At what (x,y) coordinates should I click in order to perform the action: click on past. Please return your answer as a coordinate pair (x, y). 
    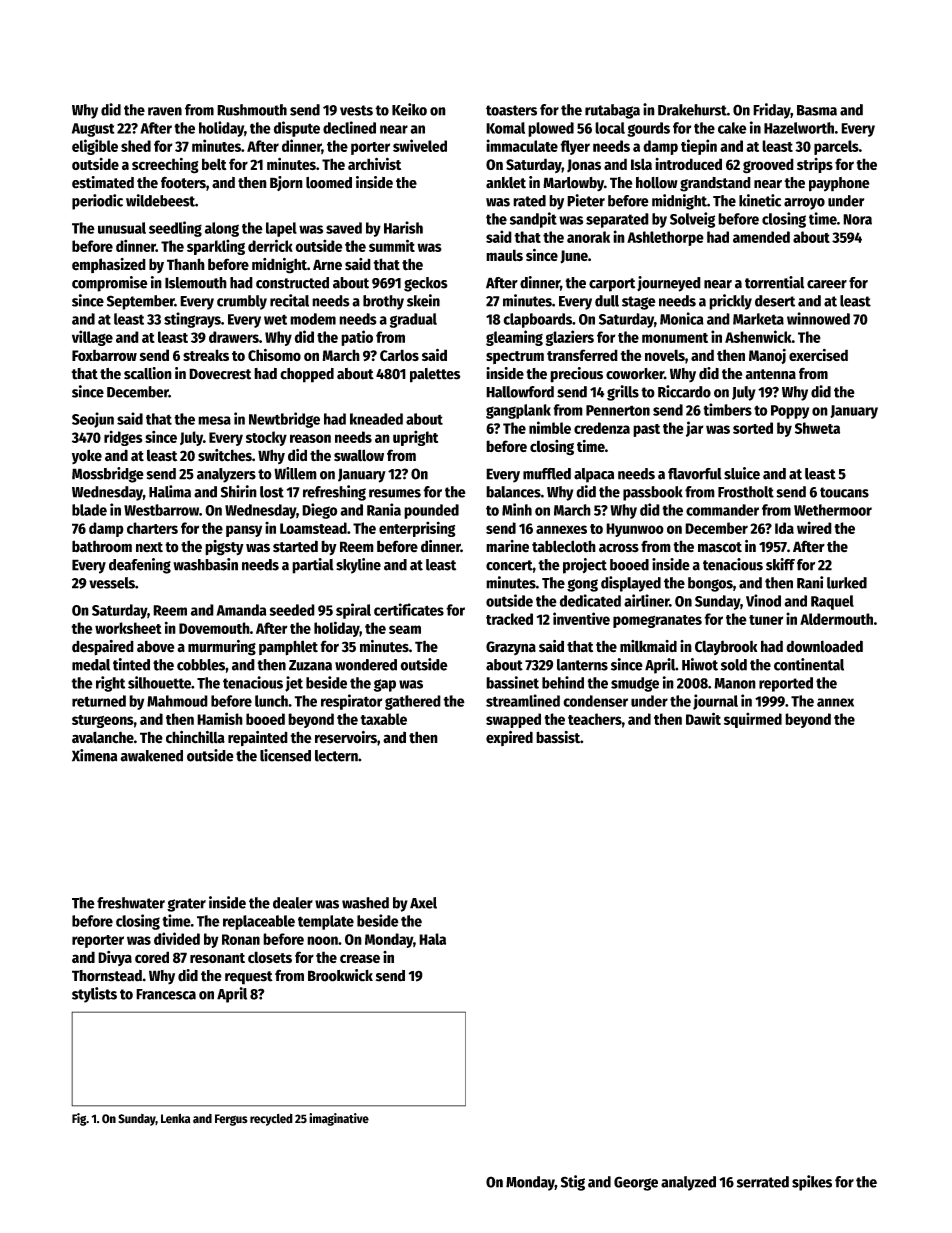
    Looking at the image, I should click on (646, 430).
